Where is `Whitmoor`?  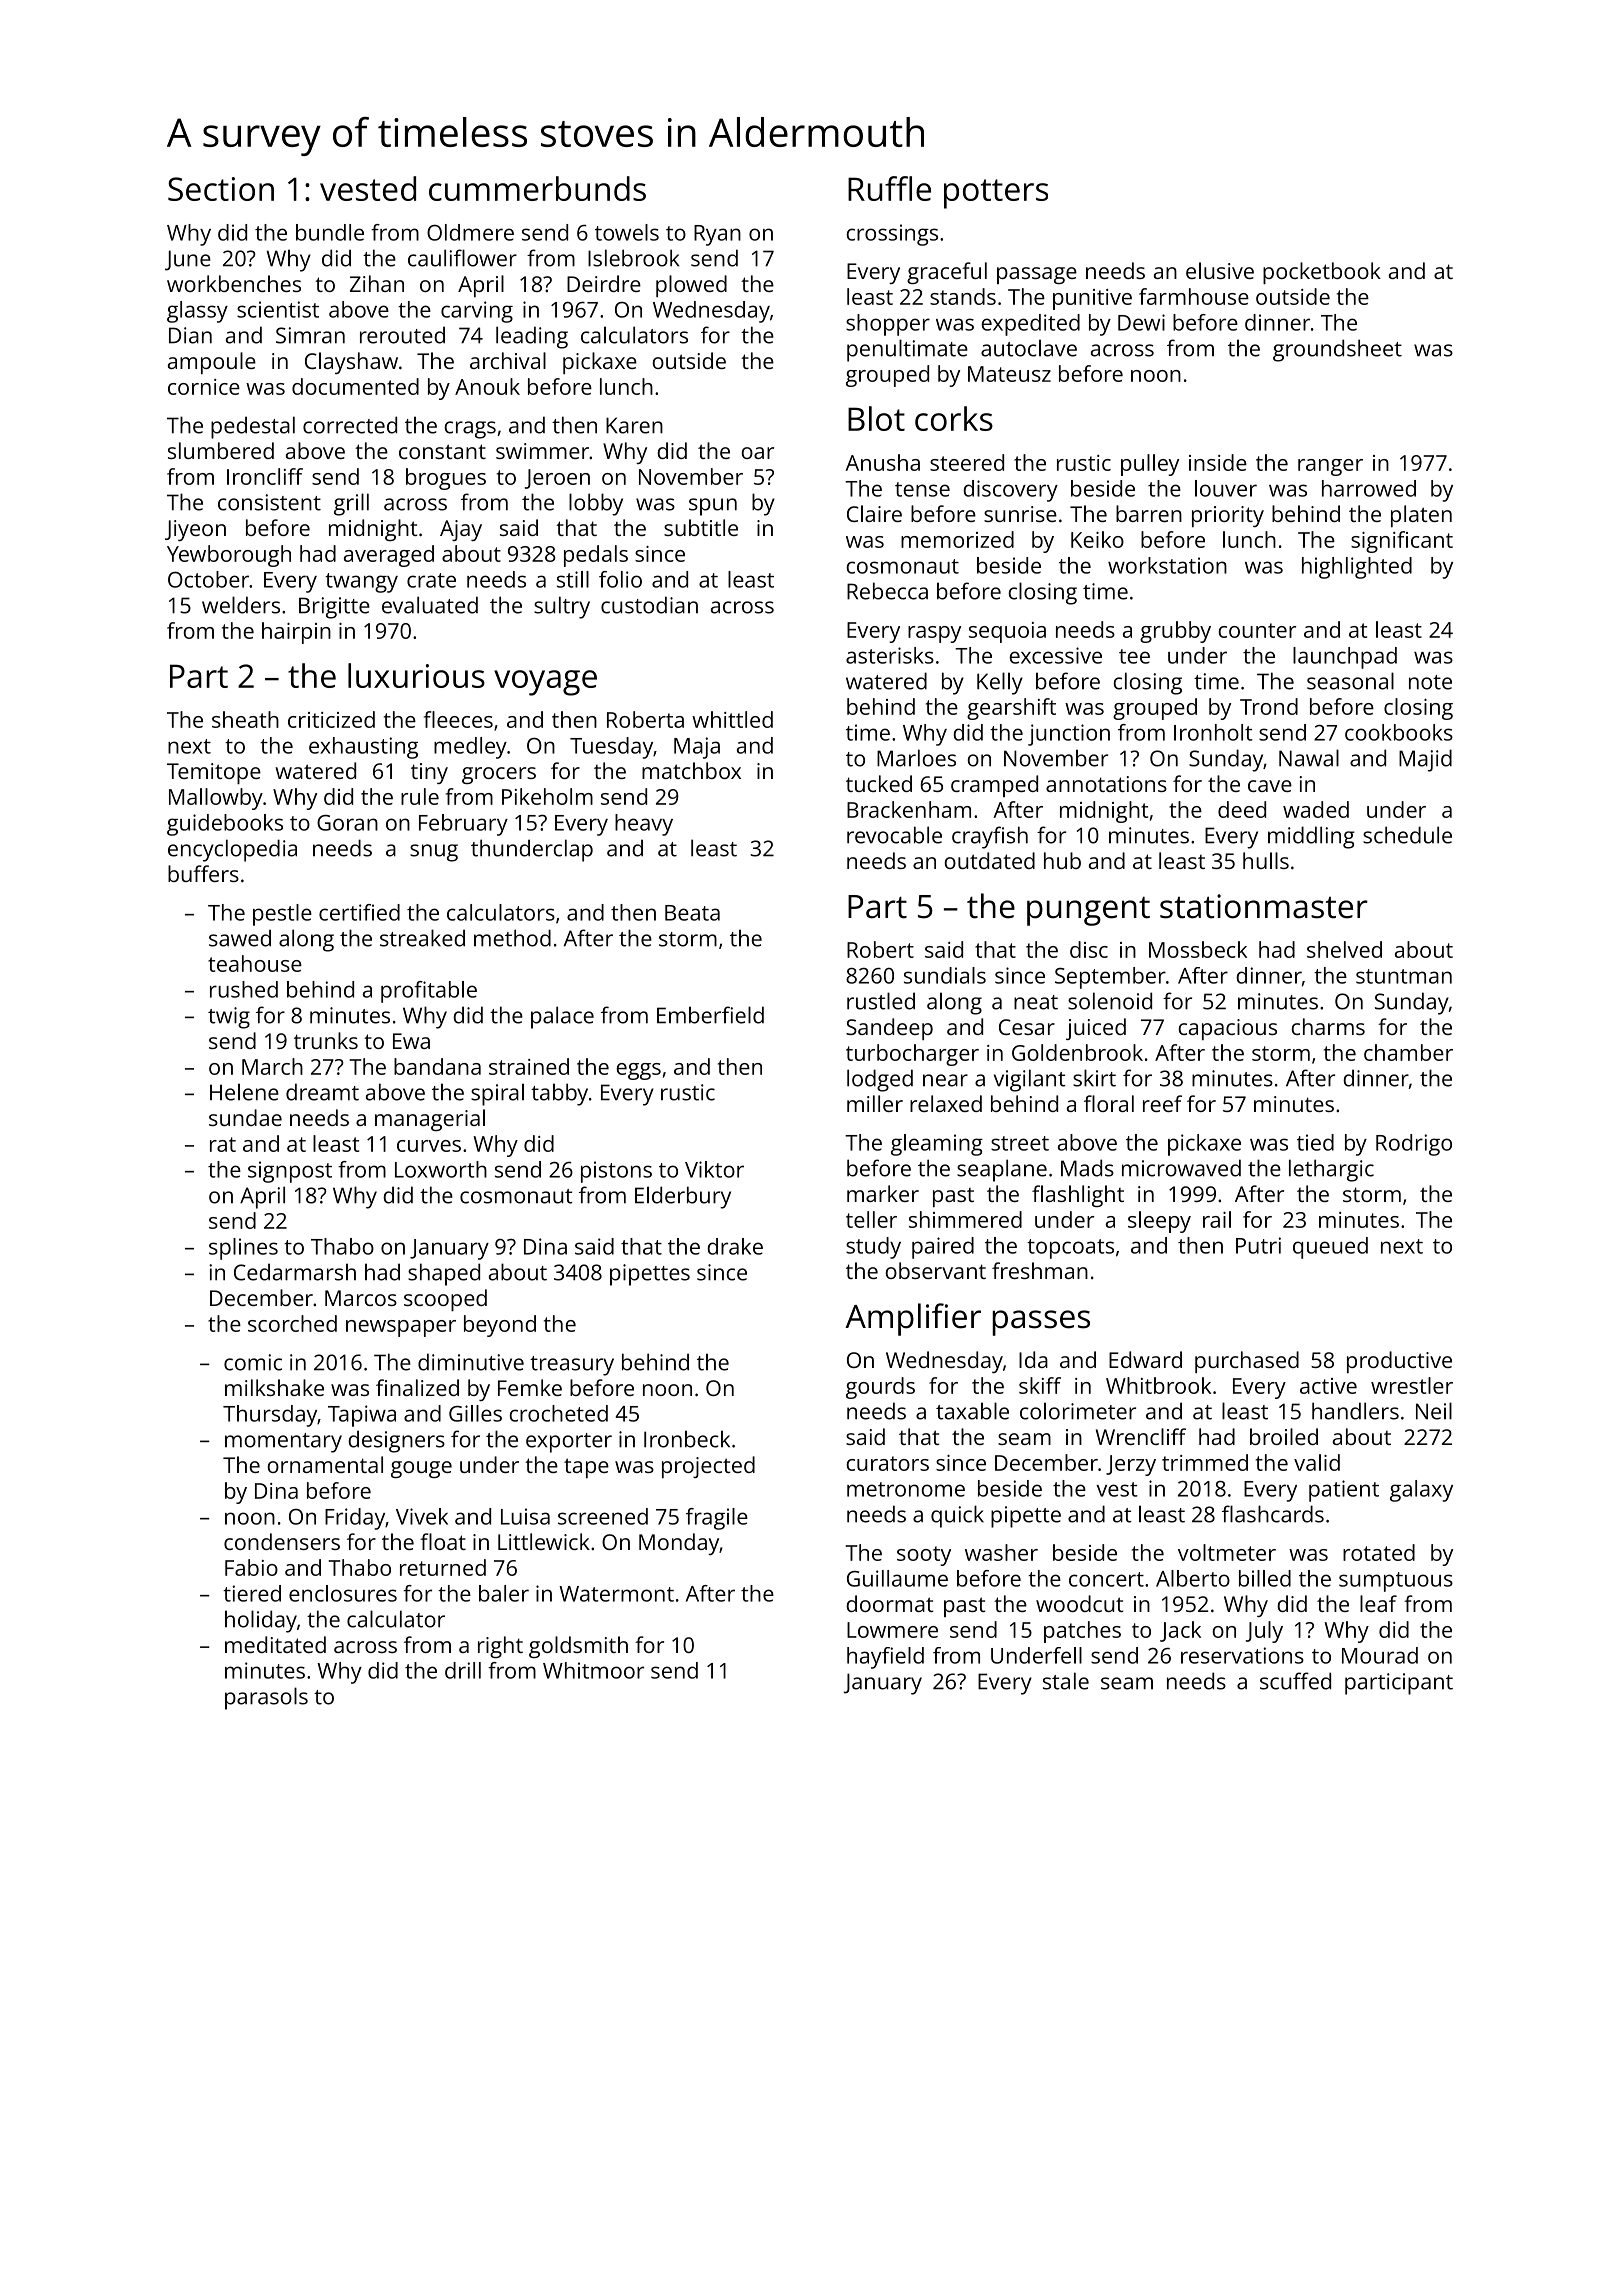
Whitmoor is located at coordinates (593, 1670).
